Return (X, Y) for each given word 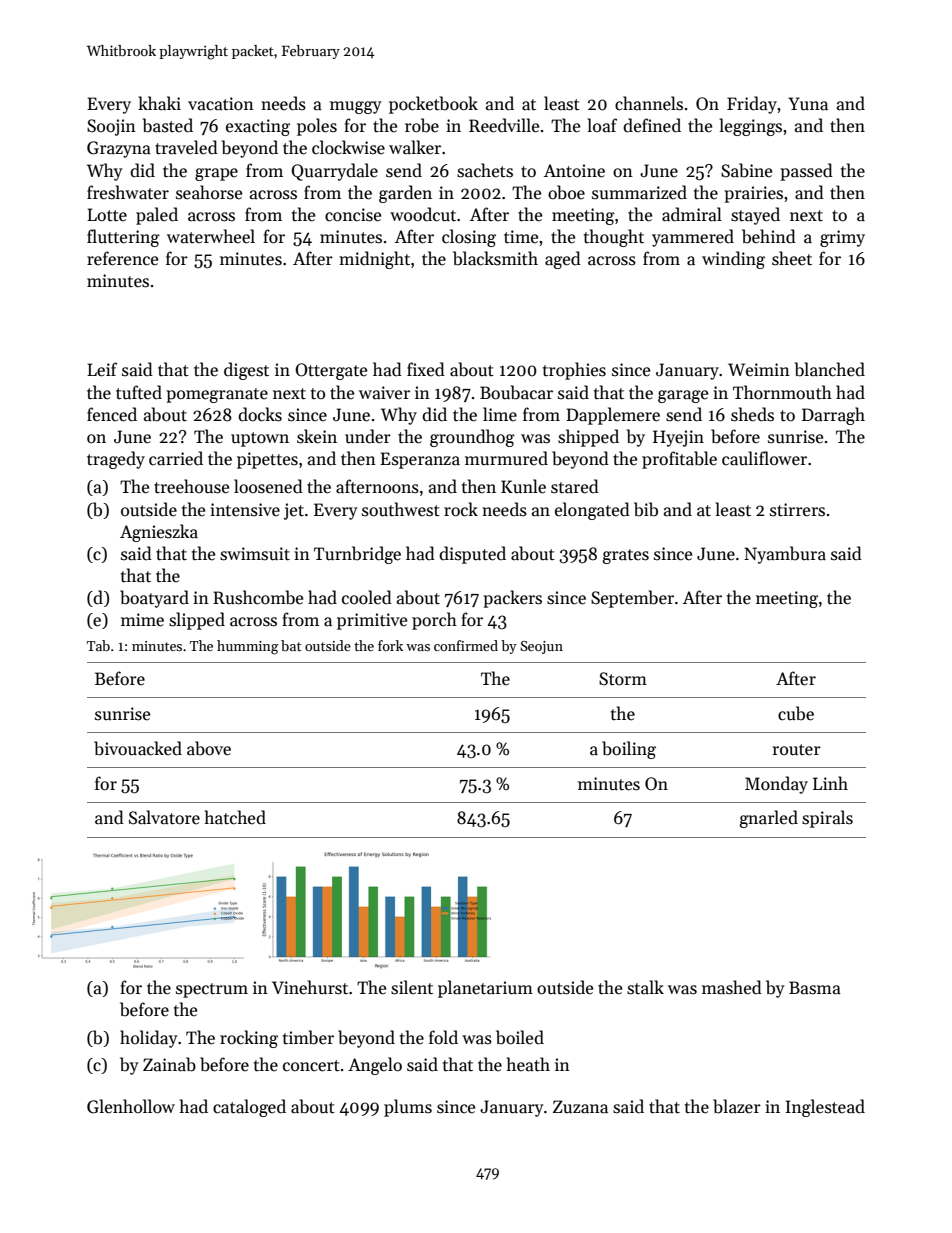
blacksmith (495, 258)
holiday (149, 1039)
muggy (356, 107)
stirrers (797, 510)
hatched (235, 817)
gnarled (768, 819)
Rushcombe (258, 597)
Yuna (808, 104)
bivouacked (138, 748)
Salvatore (164, 817)
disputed (472, 555)
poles (317, 127)
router (797, 750)
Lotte (107, 215)
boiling (629, 750)
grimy (842, 238)
